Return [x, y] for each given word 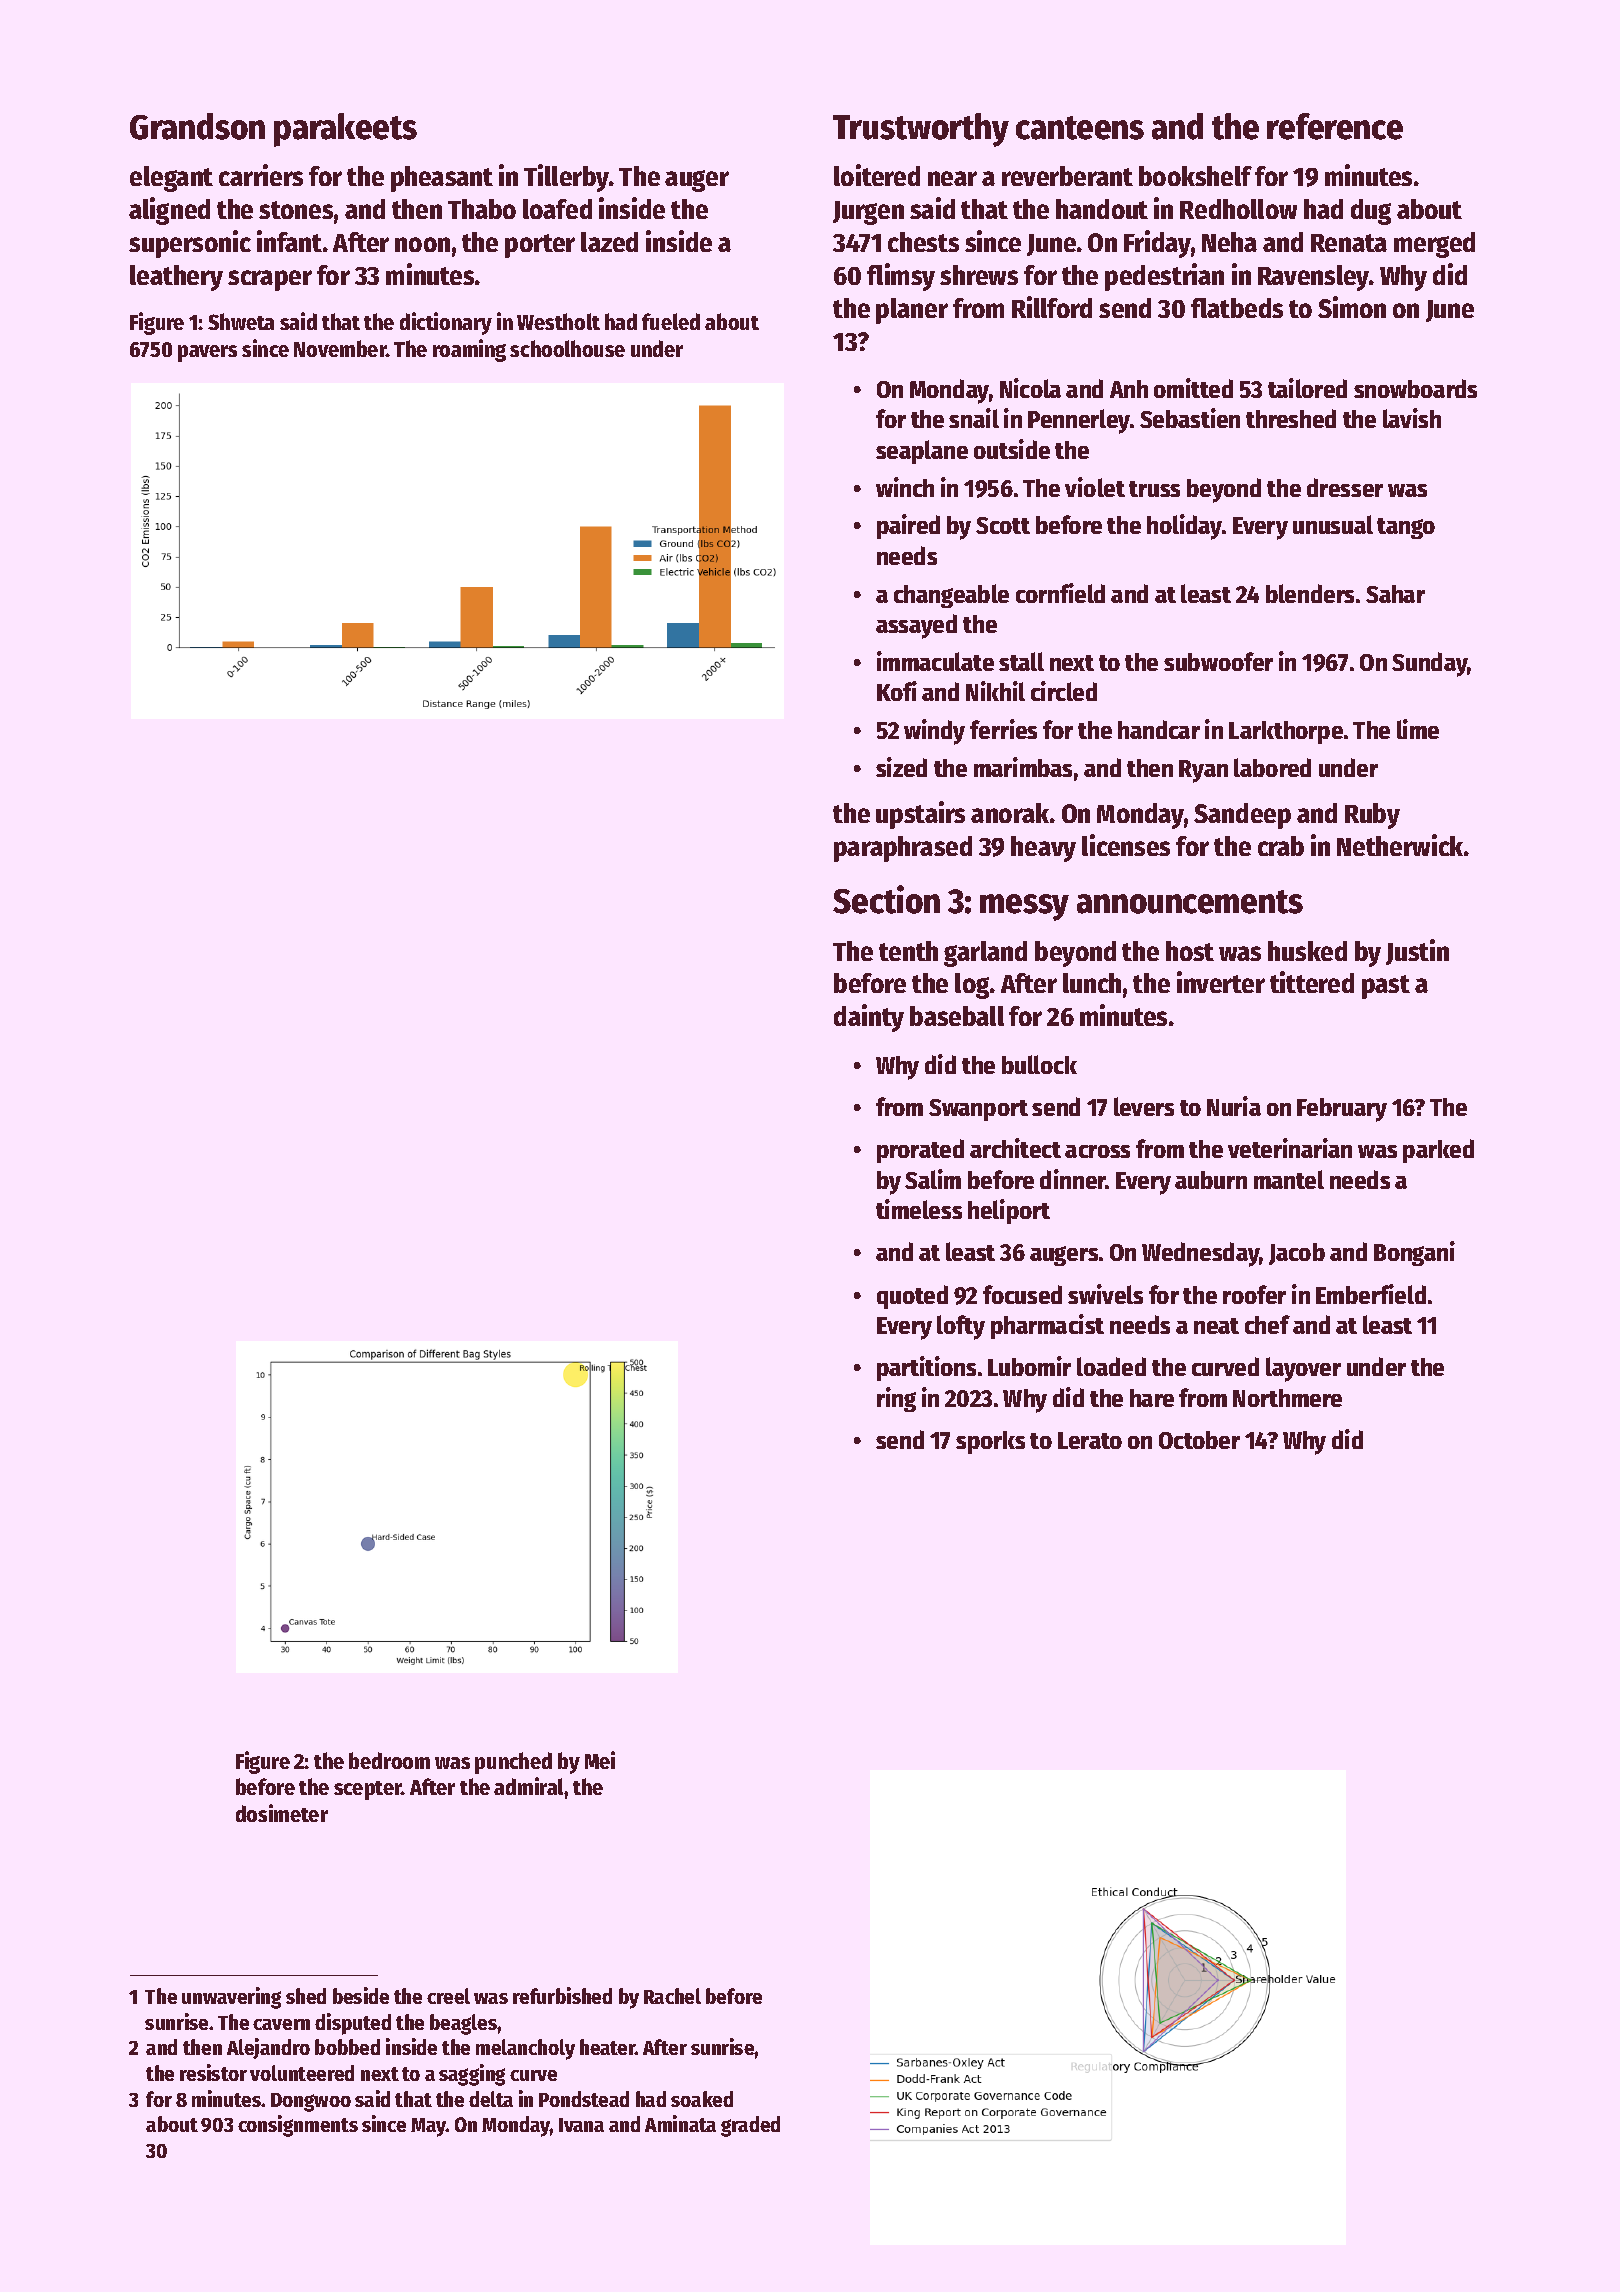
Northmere [1287, 1398]
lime [1418, 729]
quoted [912, 1297]
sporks [990, 1442]
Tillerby [566, 178]
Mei [600, 1760]
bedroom [389, 1760]
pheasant [442, 179]
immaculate [935, 661]
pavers [207, 353]
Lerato [1090, 1440]
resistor [213, 2072]
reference [1335, 126]
